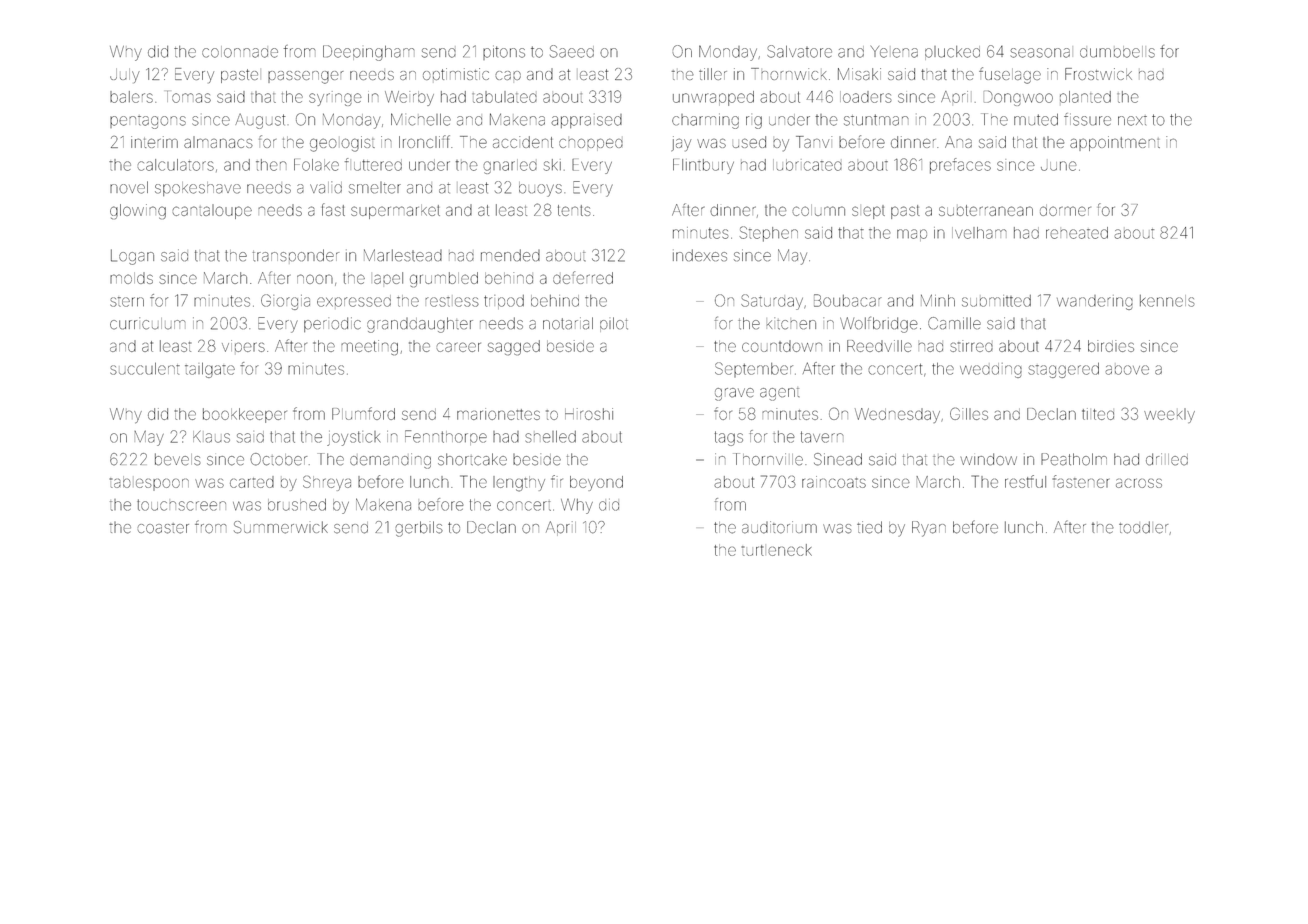 The height and width of the image is (924, 1308). Describe the element at coordinates (1117, 52) in the image. I see `dumbbells` at that location.
